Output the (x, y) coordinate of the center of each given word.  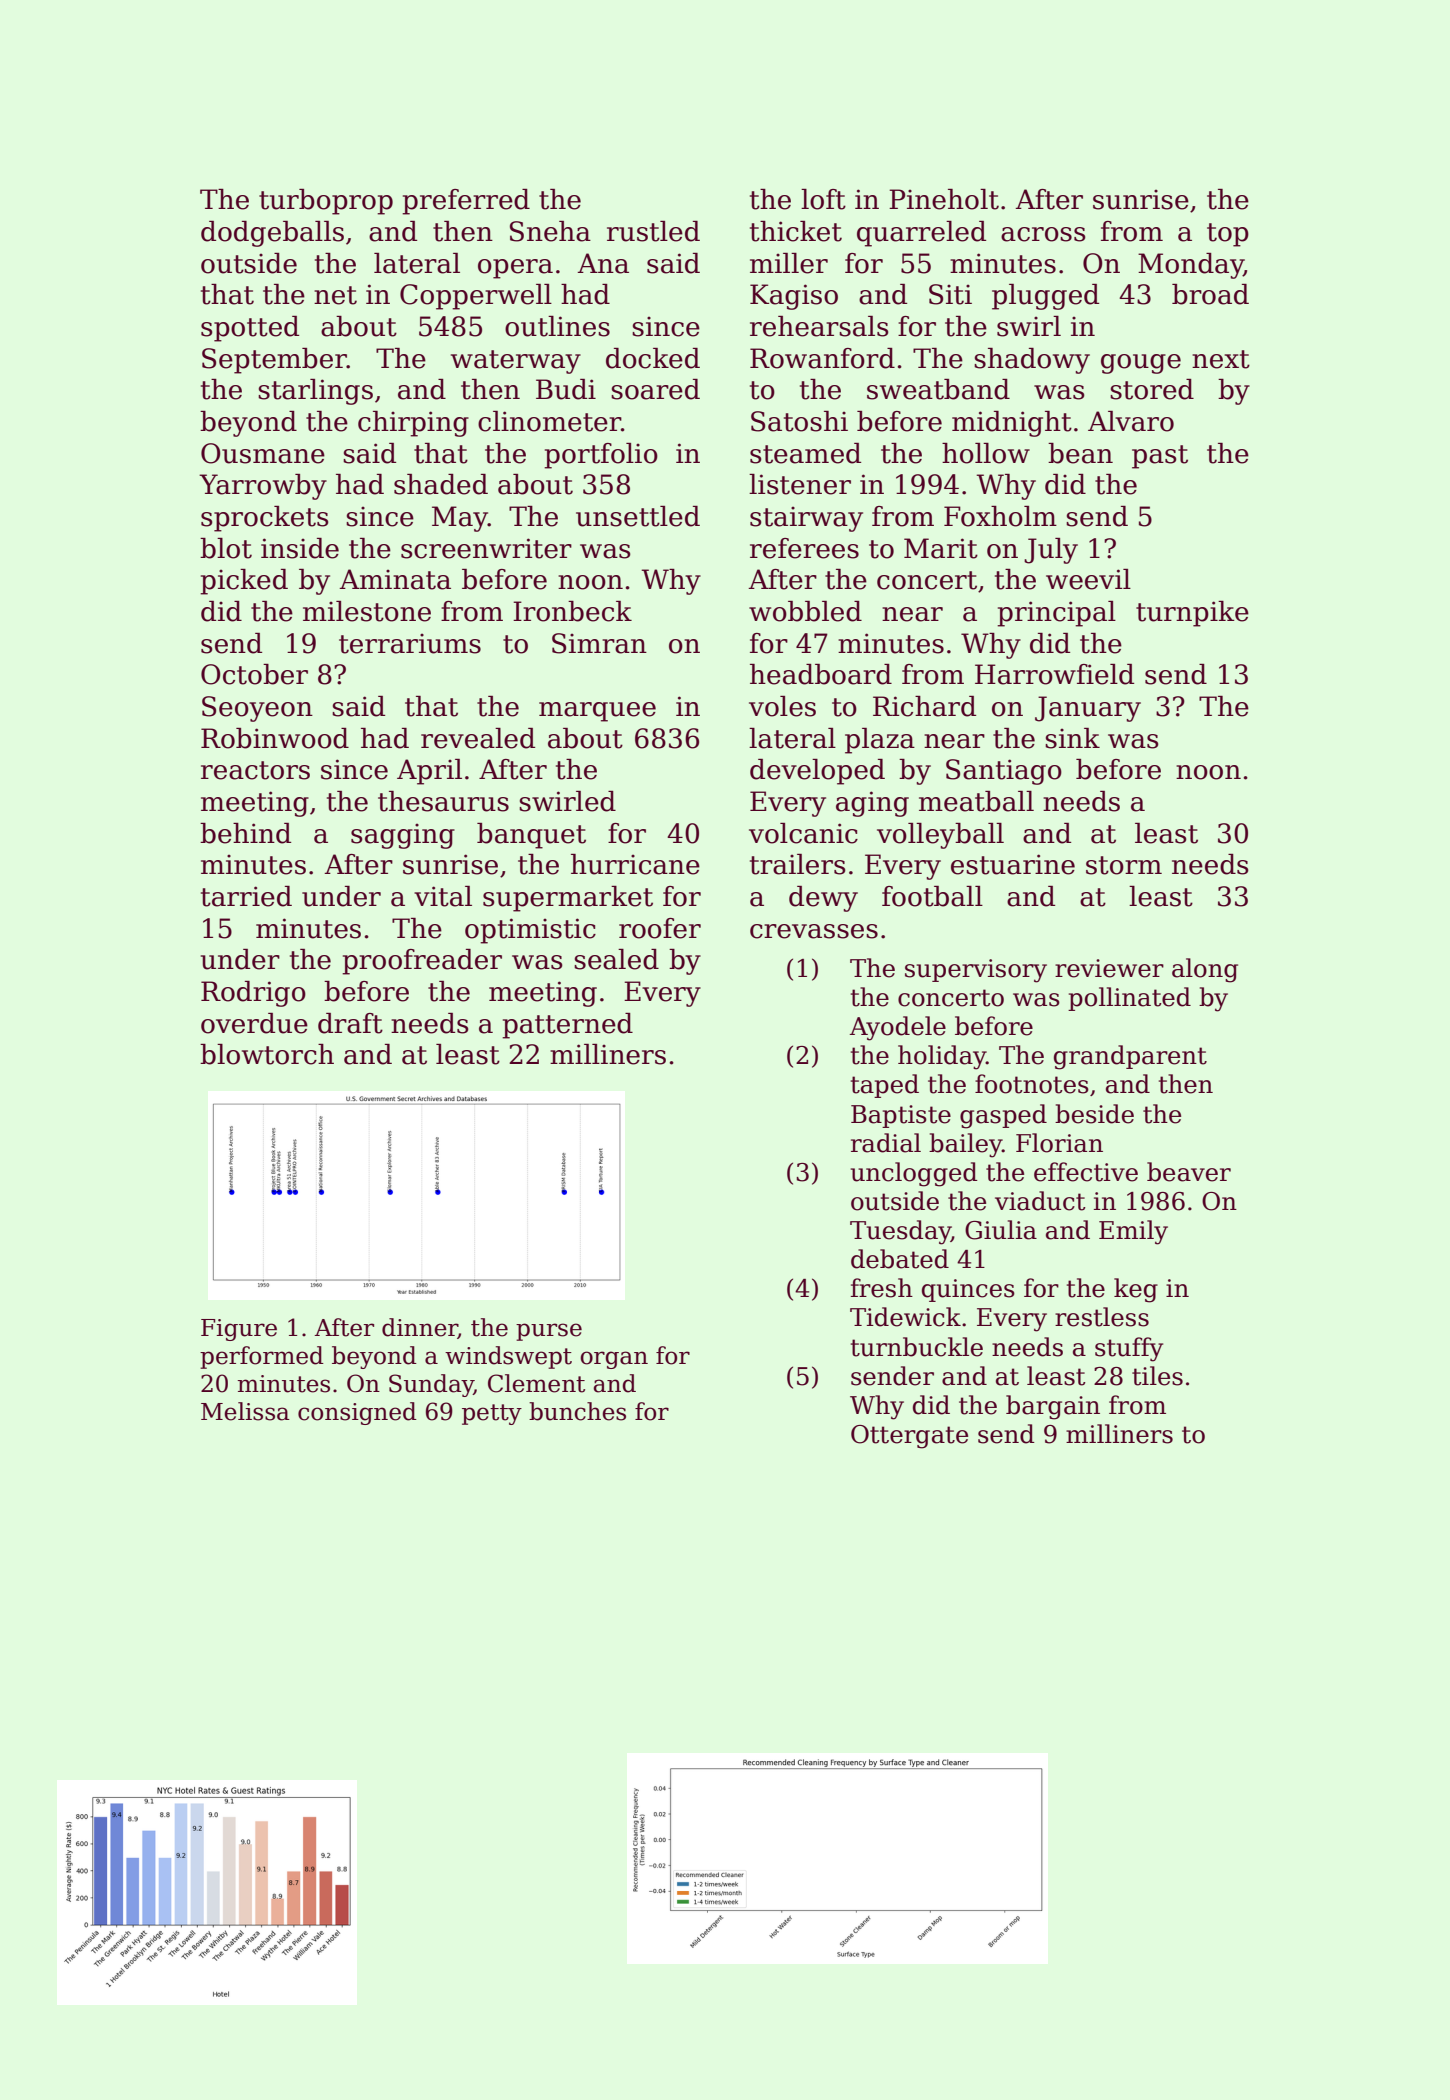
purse (549, 1332)
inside (300, 548)
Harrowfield (1054, 674)
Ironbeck (572, 611)
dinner (420, 1328)
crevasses (814, 931)
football (932, 896)
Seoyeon (257, 709)
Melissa (245, 1411)
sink (1072, 738)
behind (245, 833)
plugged (1045, 297)
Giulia (1001, 1230)
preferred (466, 202)
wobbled (805, 611)
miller (789, 263)
